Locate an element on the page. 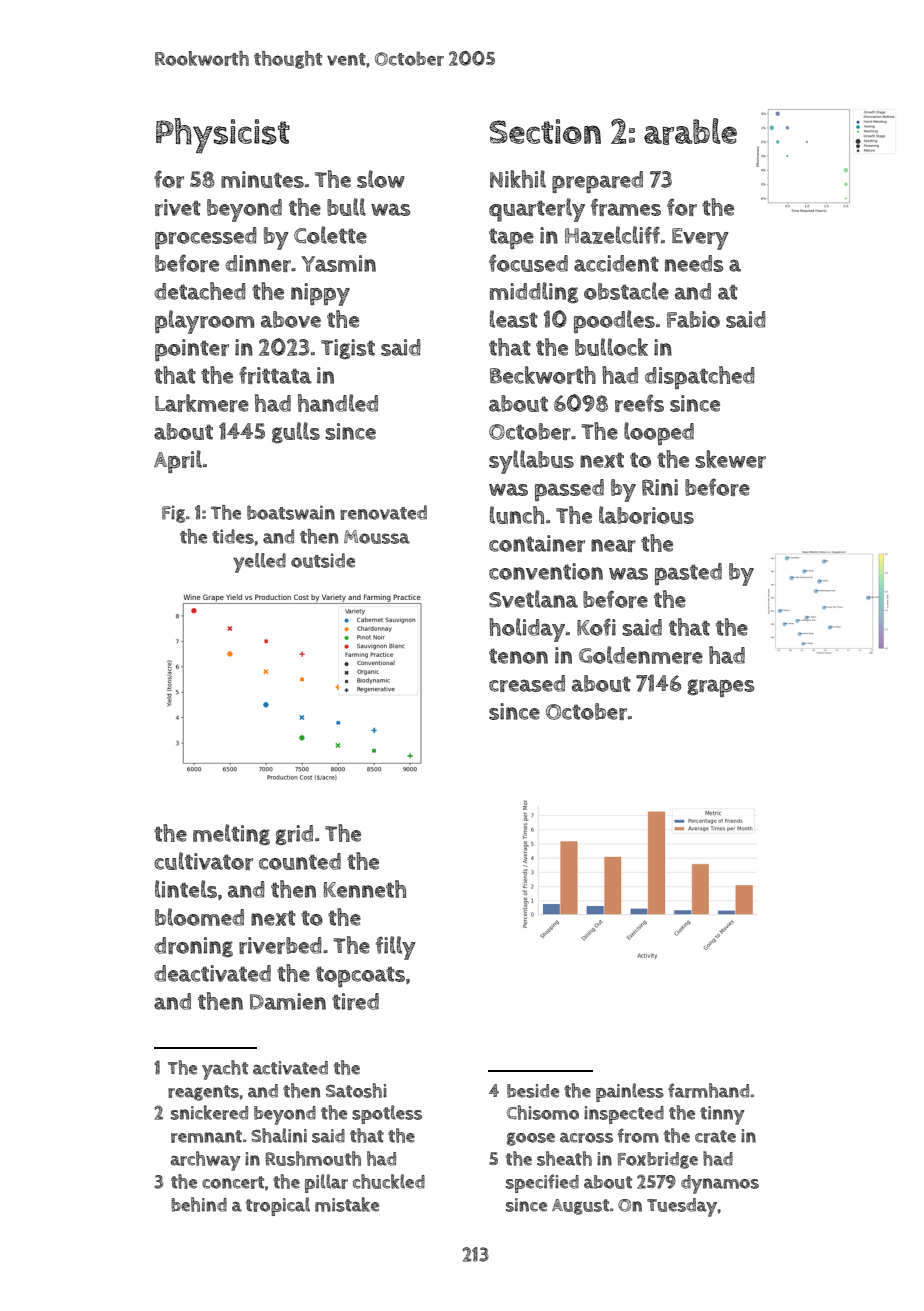  renovated is located at coordinates (383, 512).
